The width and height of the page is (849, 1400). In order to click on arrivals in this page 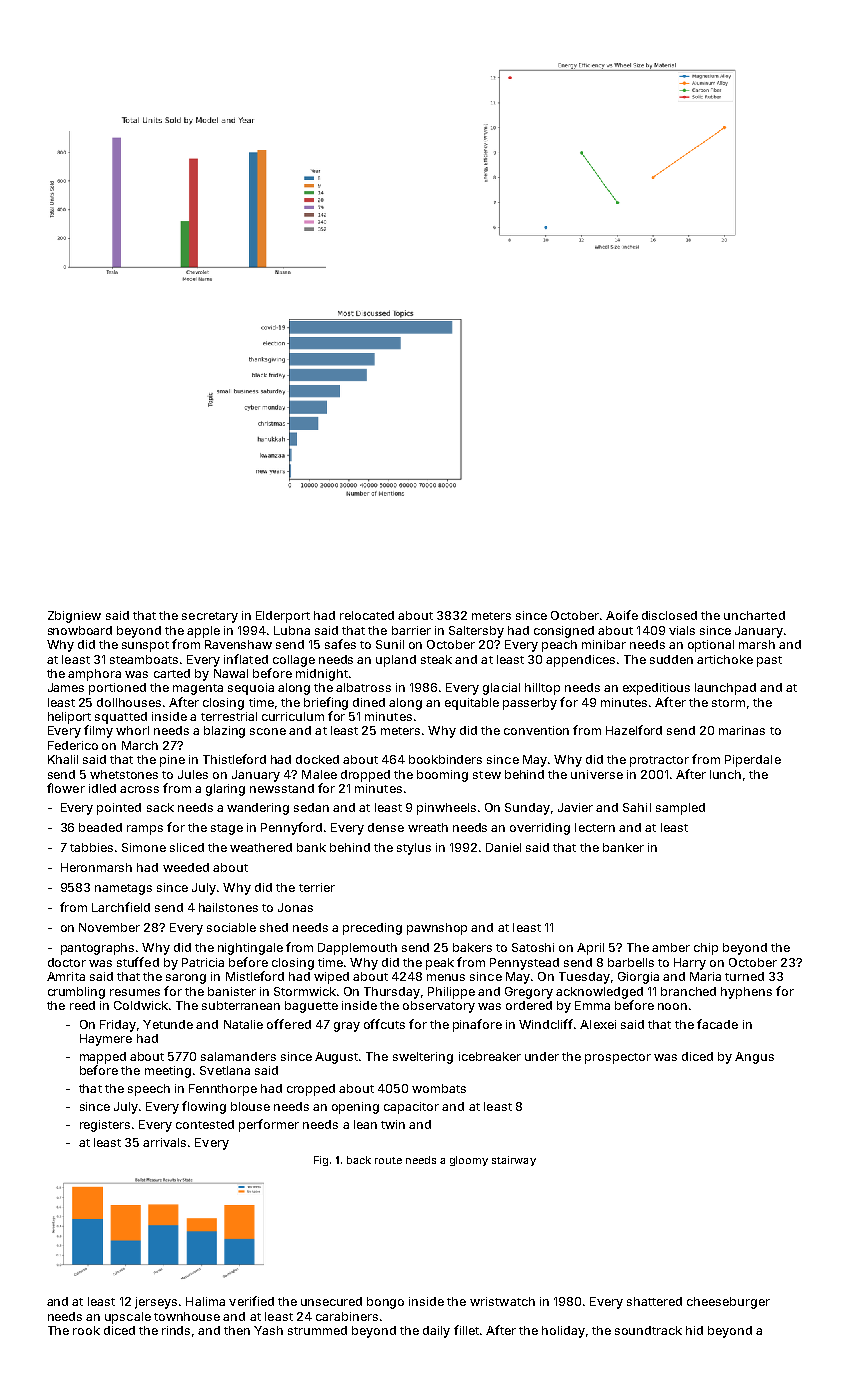, I will do `click(164, 1142)`.
